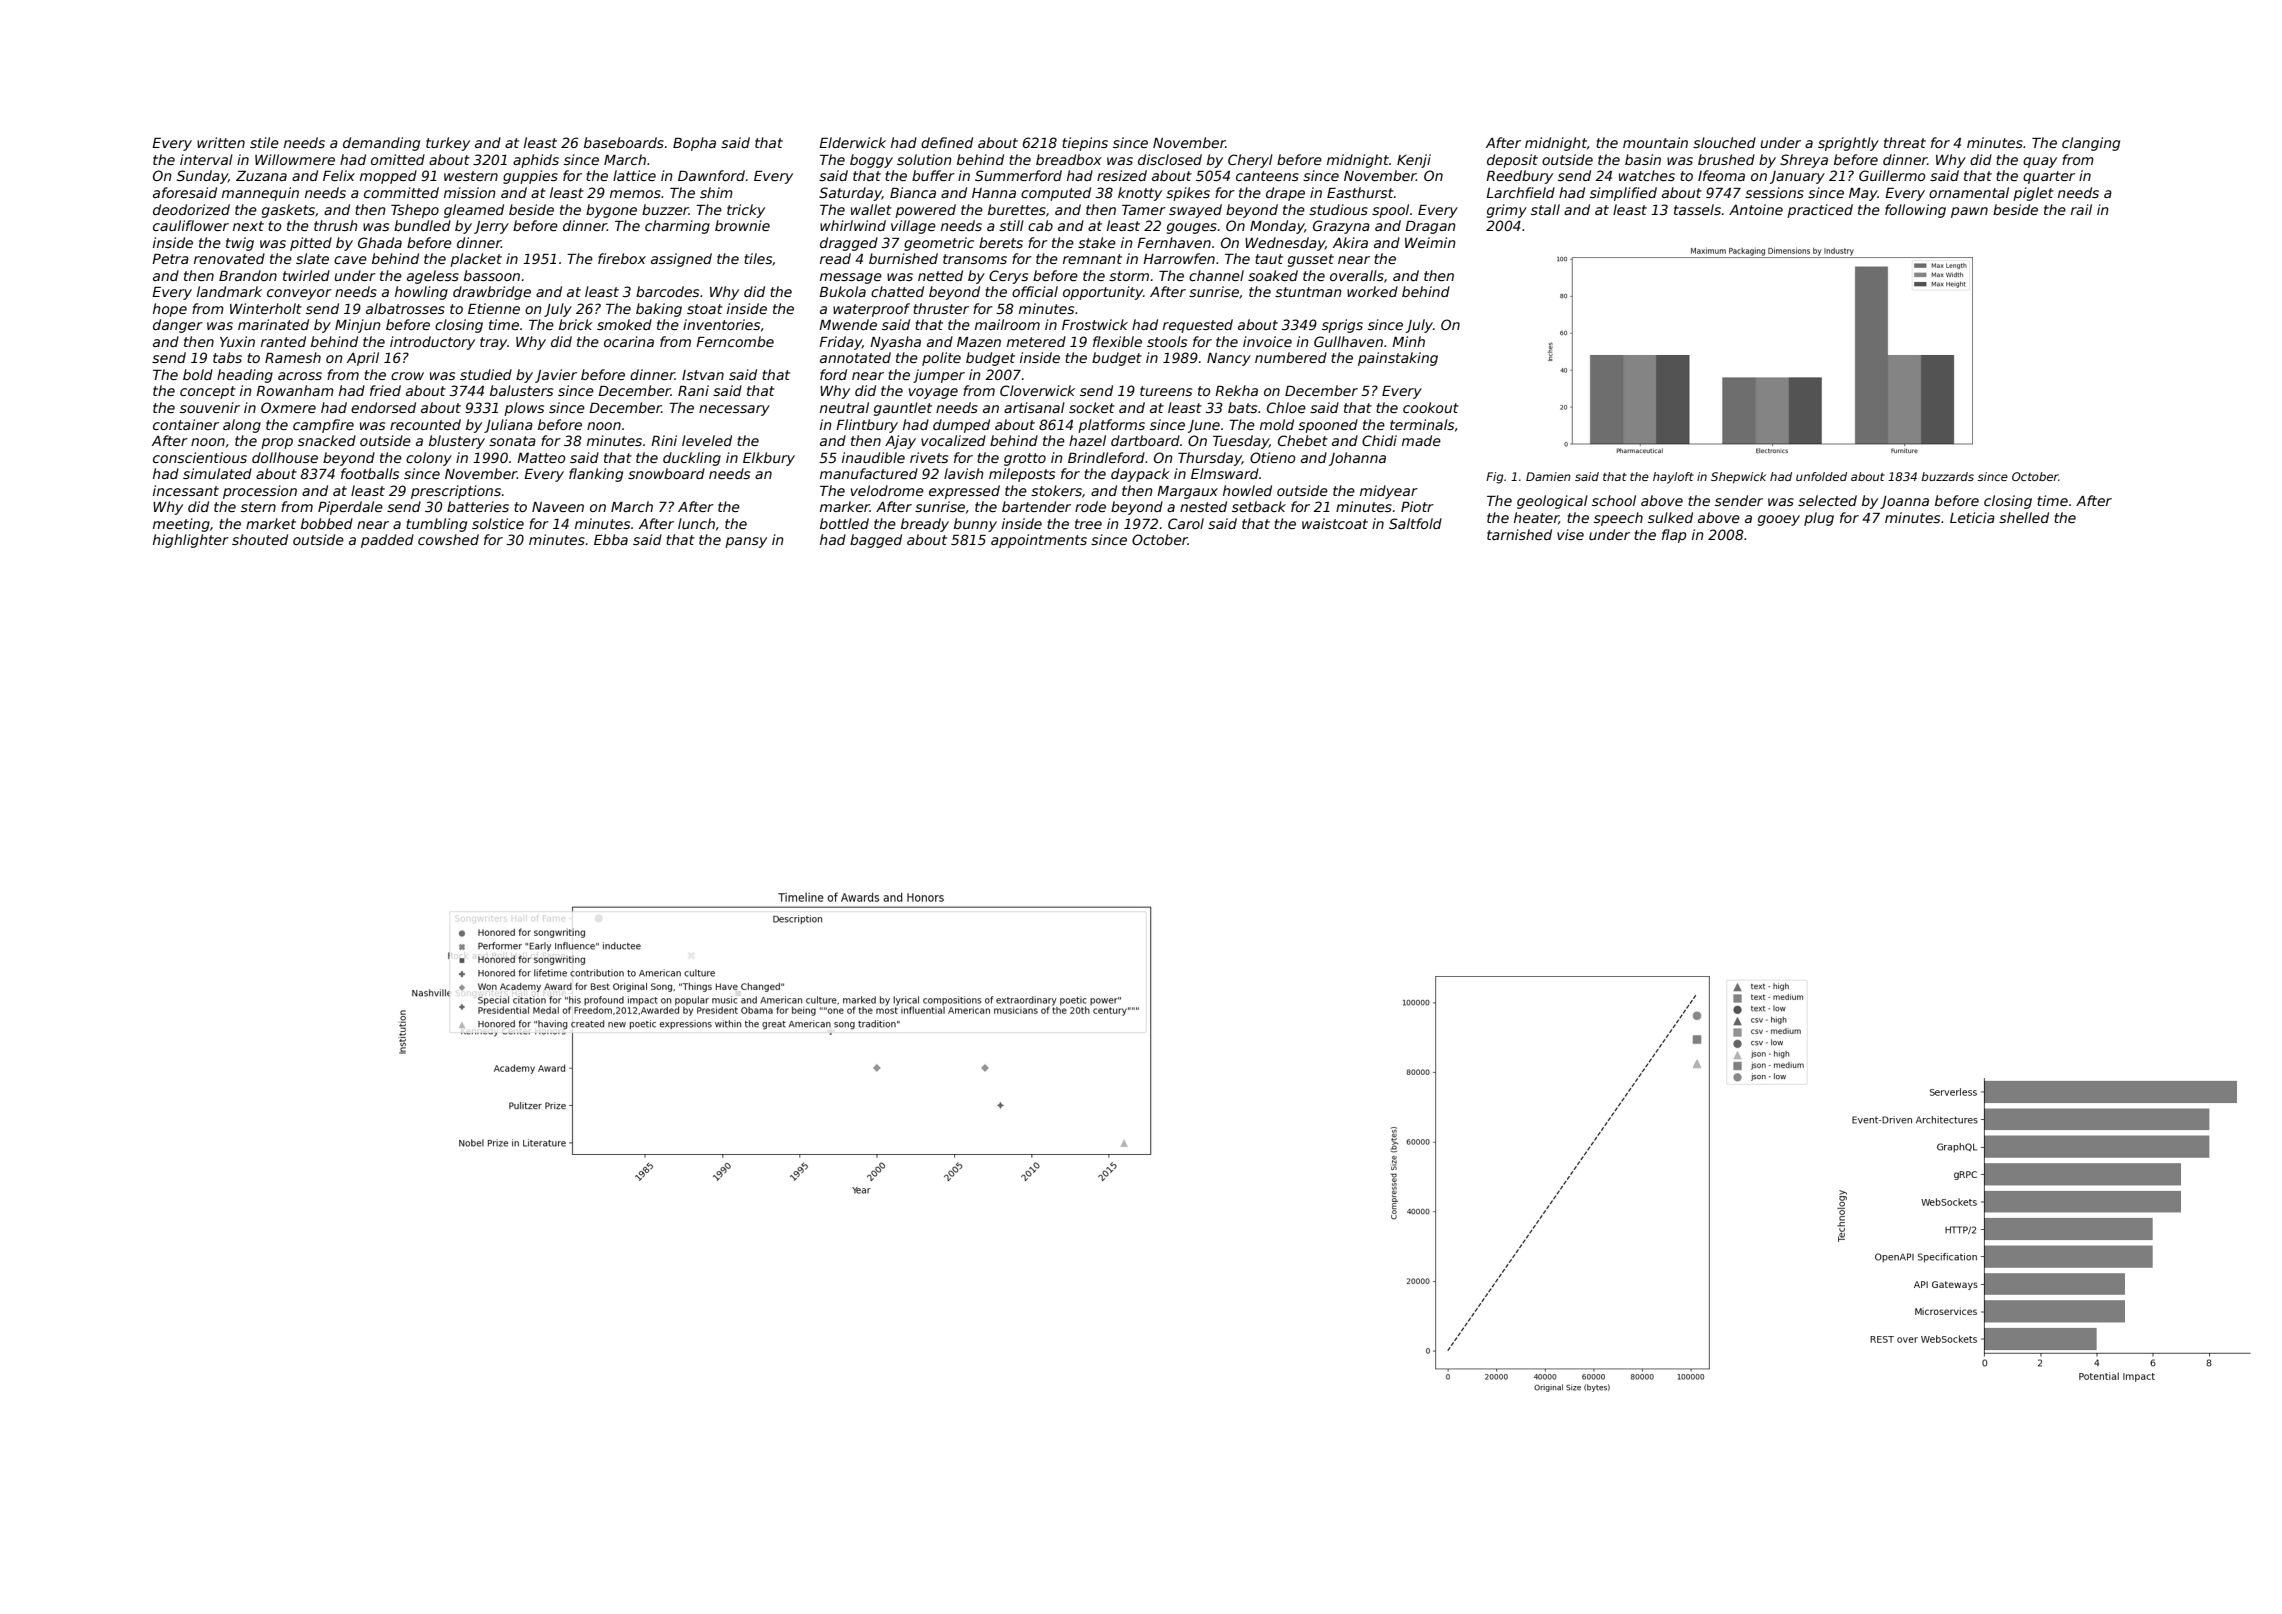 The width and height of the screenshot is (2282, 1614). I want to click on flap, so click(1674, 536).
